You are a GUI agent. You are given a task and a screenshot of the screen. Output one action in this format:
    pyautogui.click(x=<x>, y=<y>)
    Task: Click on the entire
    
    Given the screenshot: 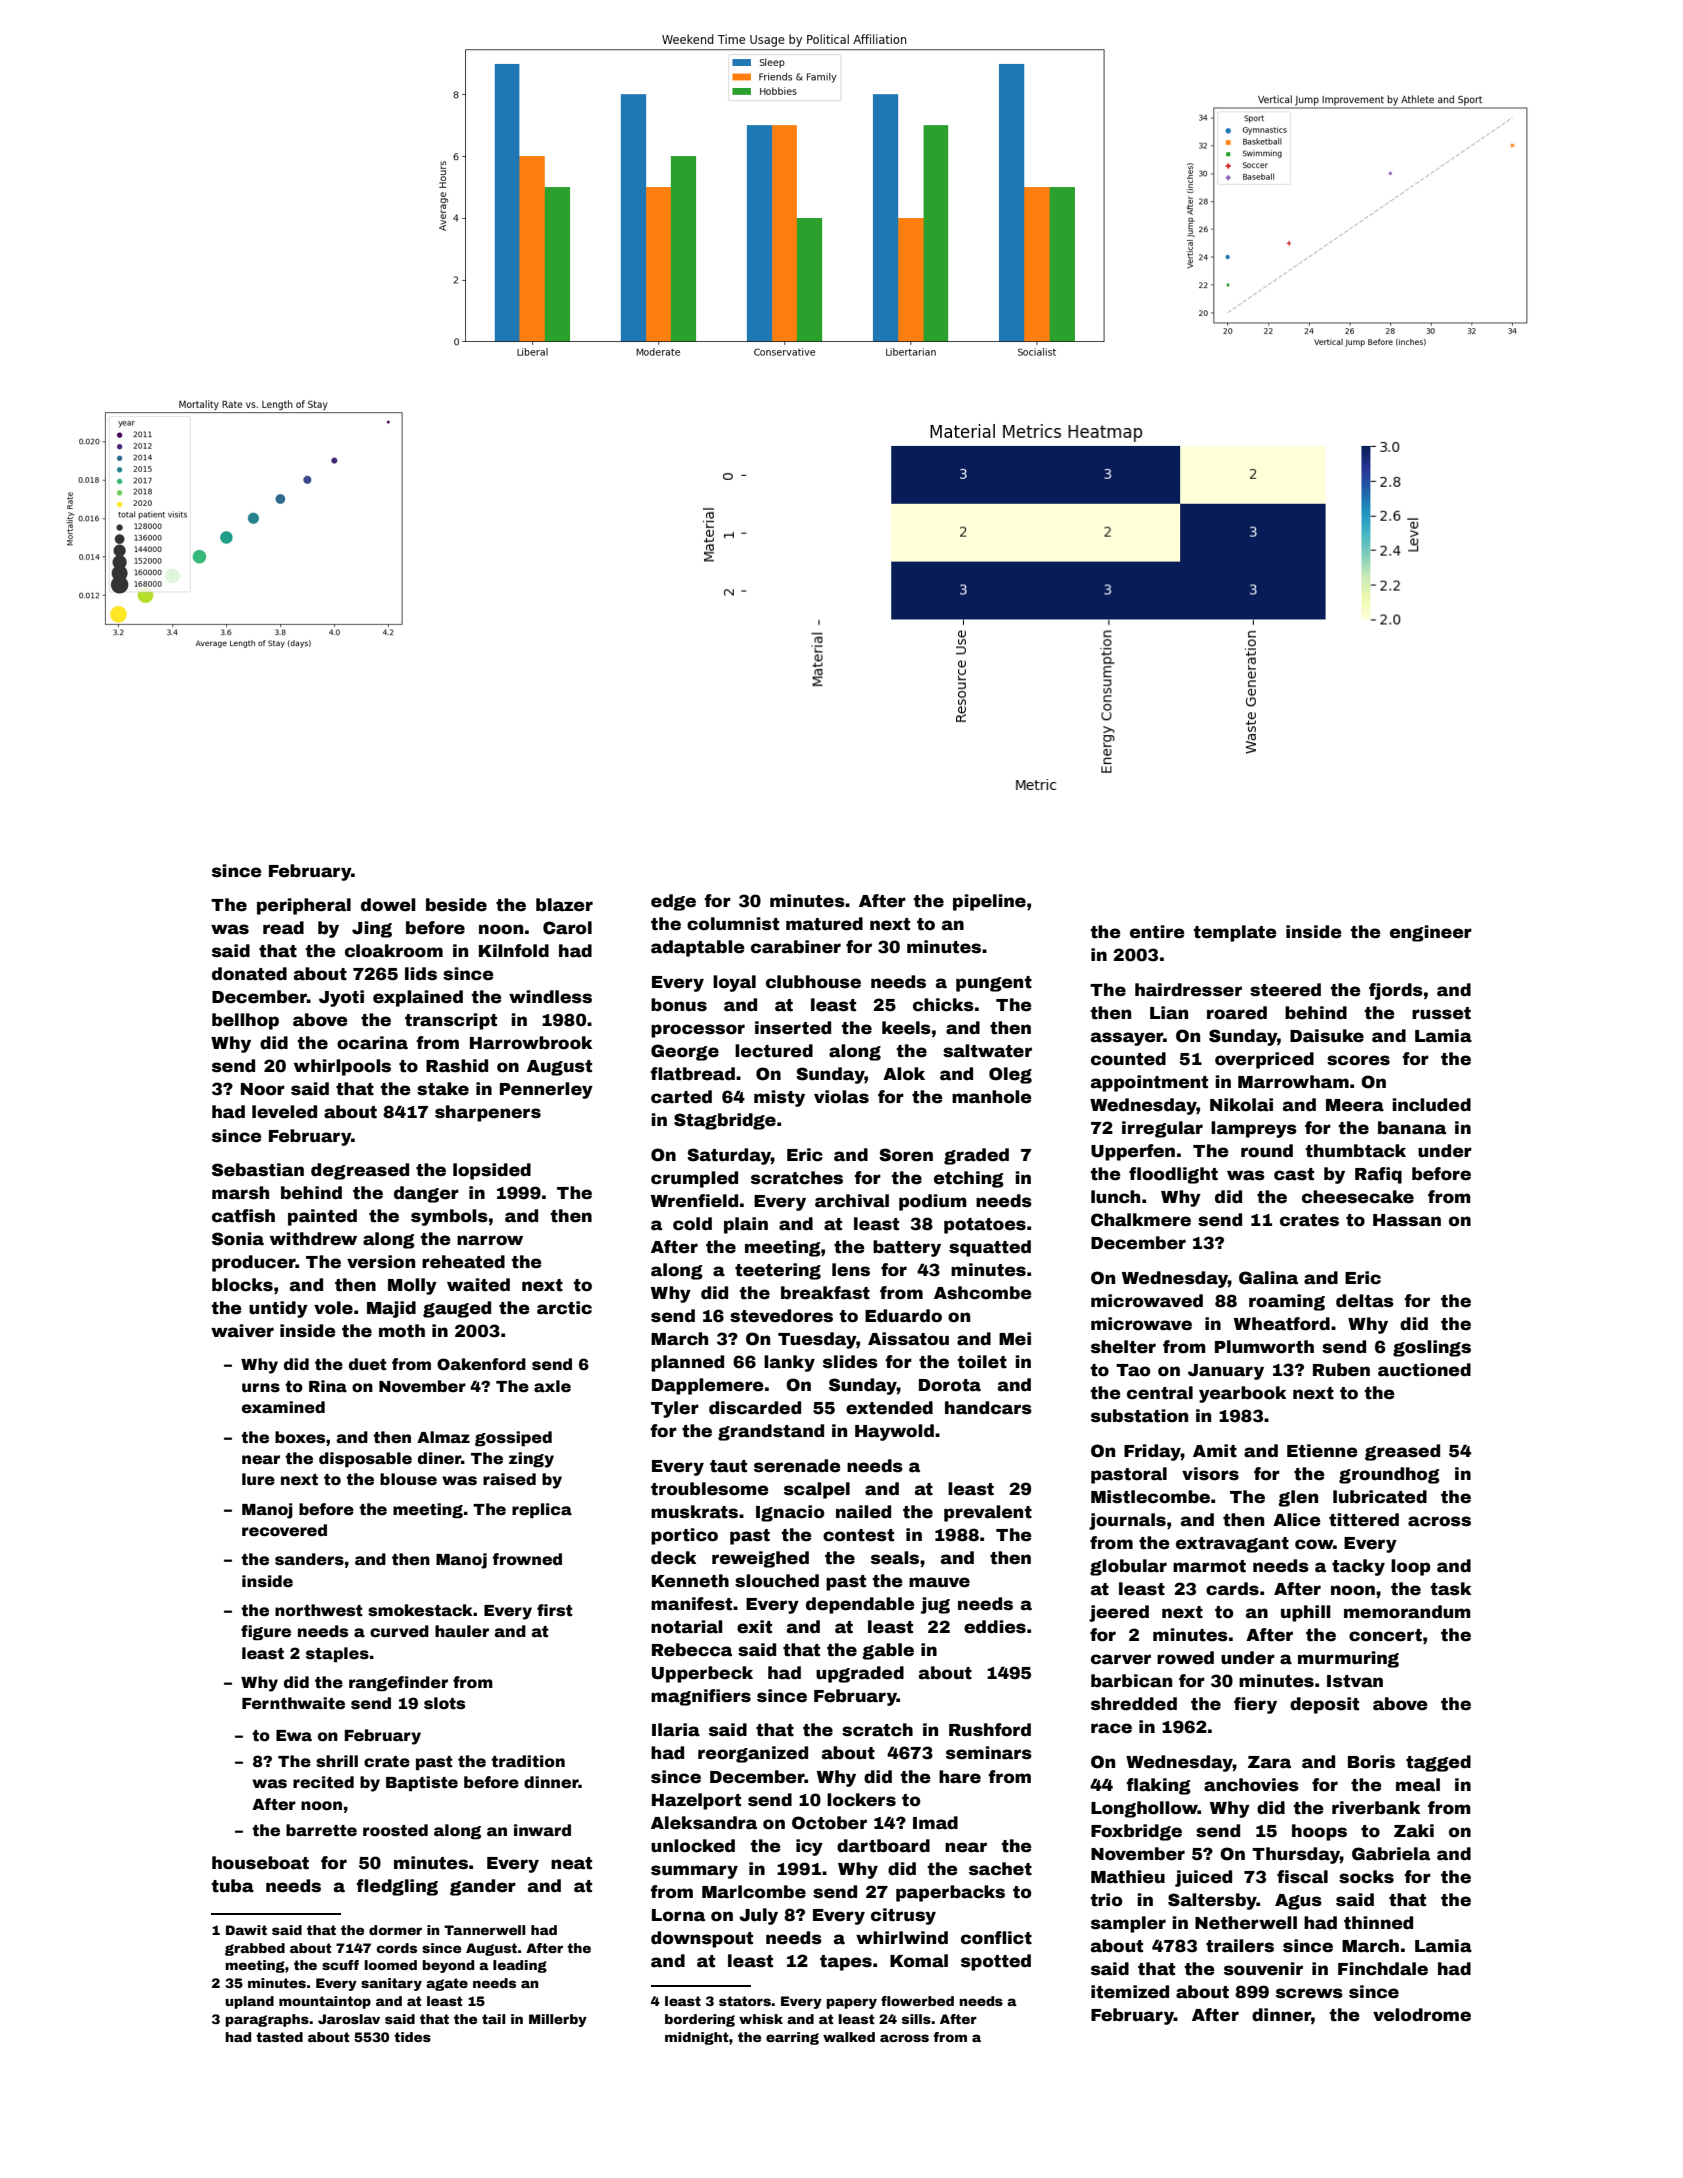 What is the action you would take?
    pyautogui.click(x=1157, y=932)
